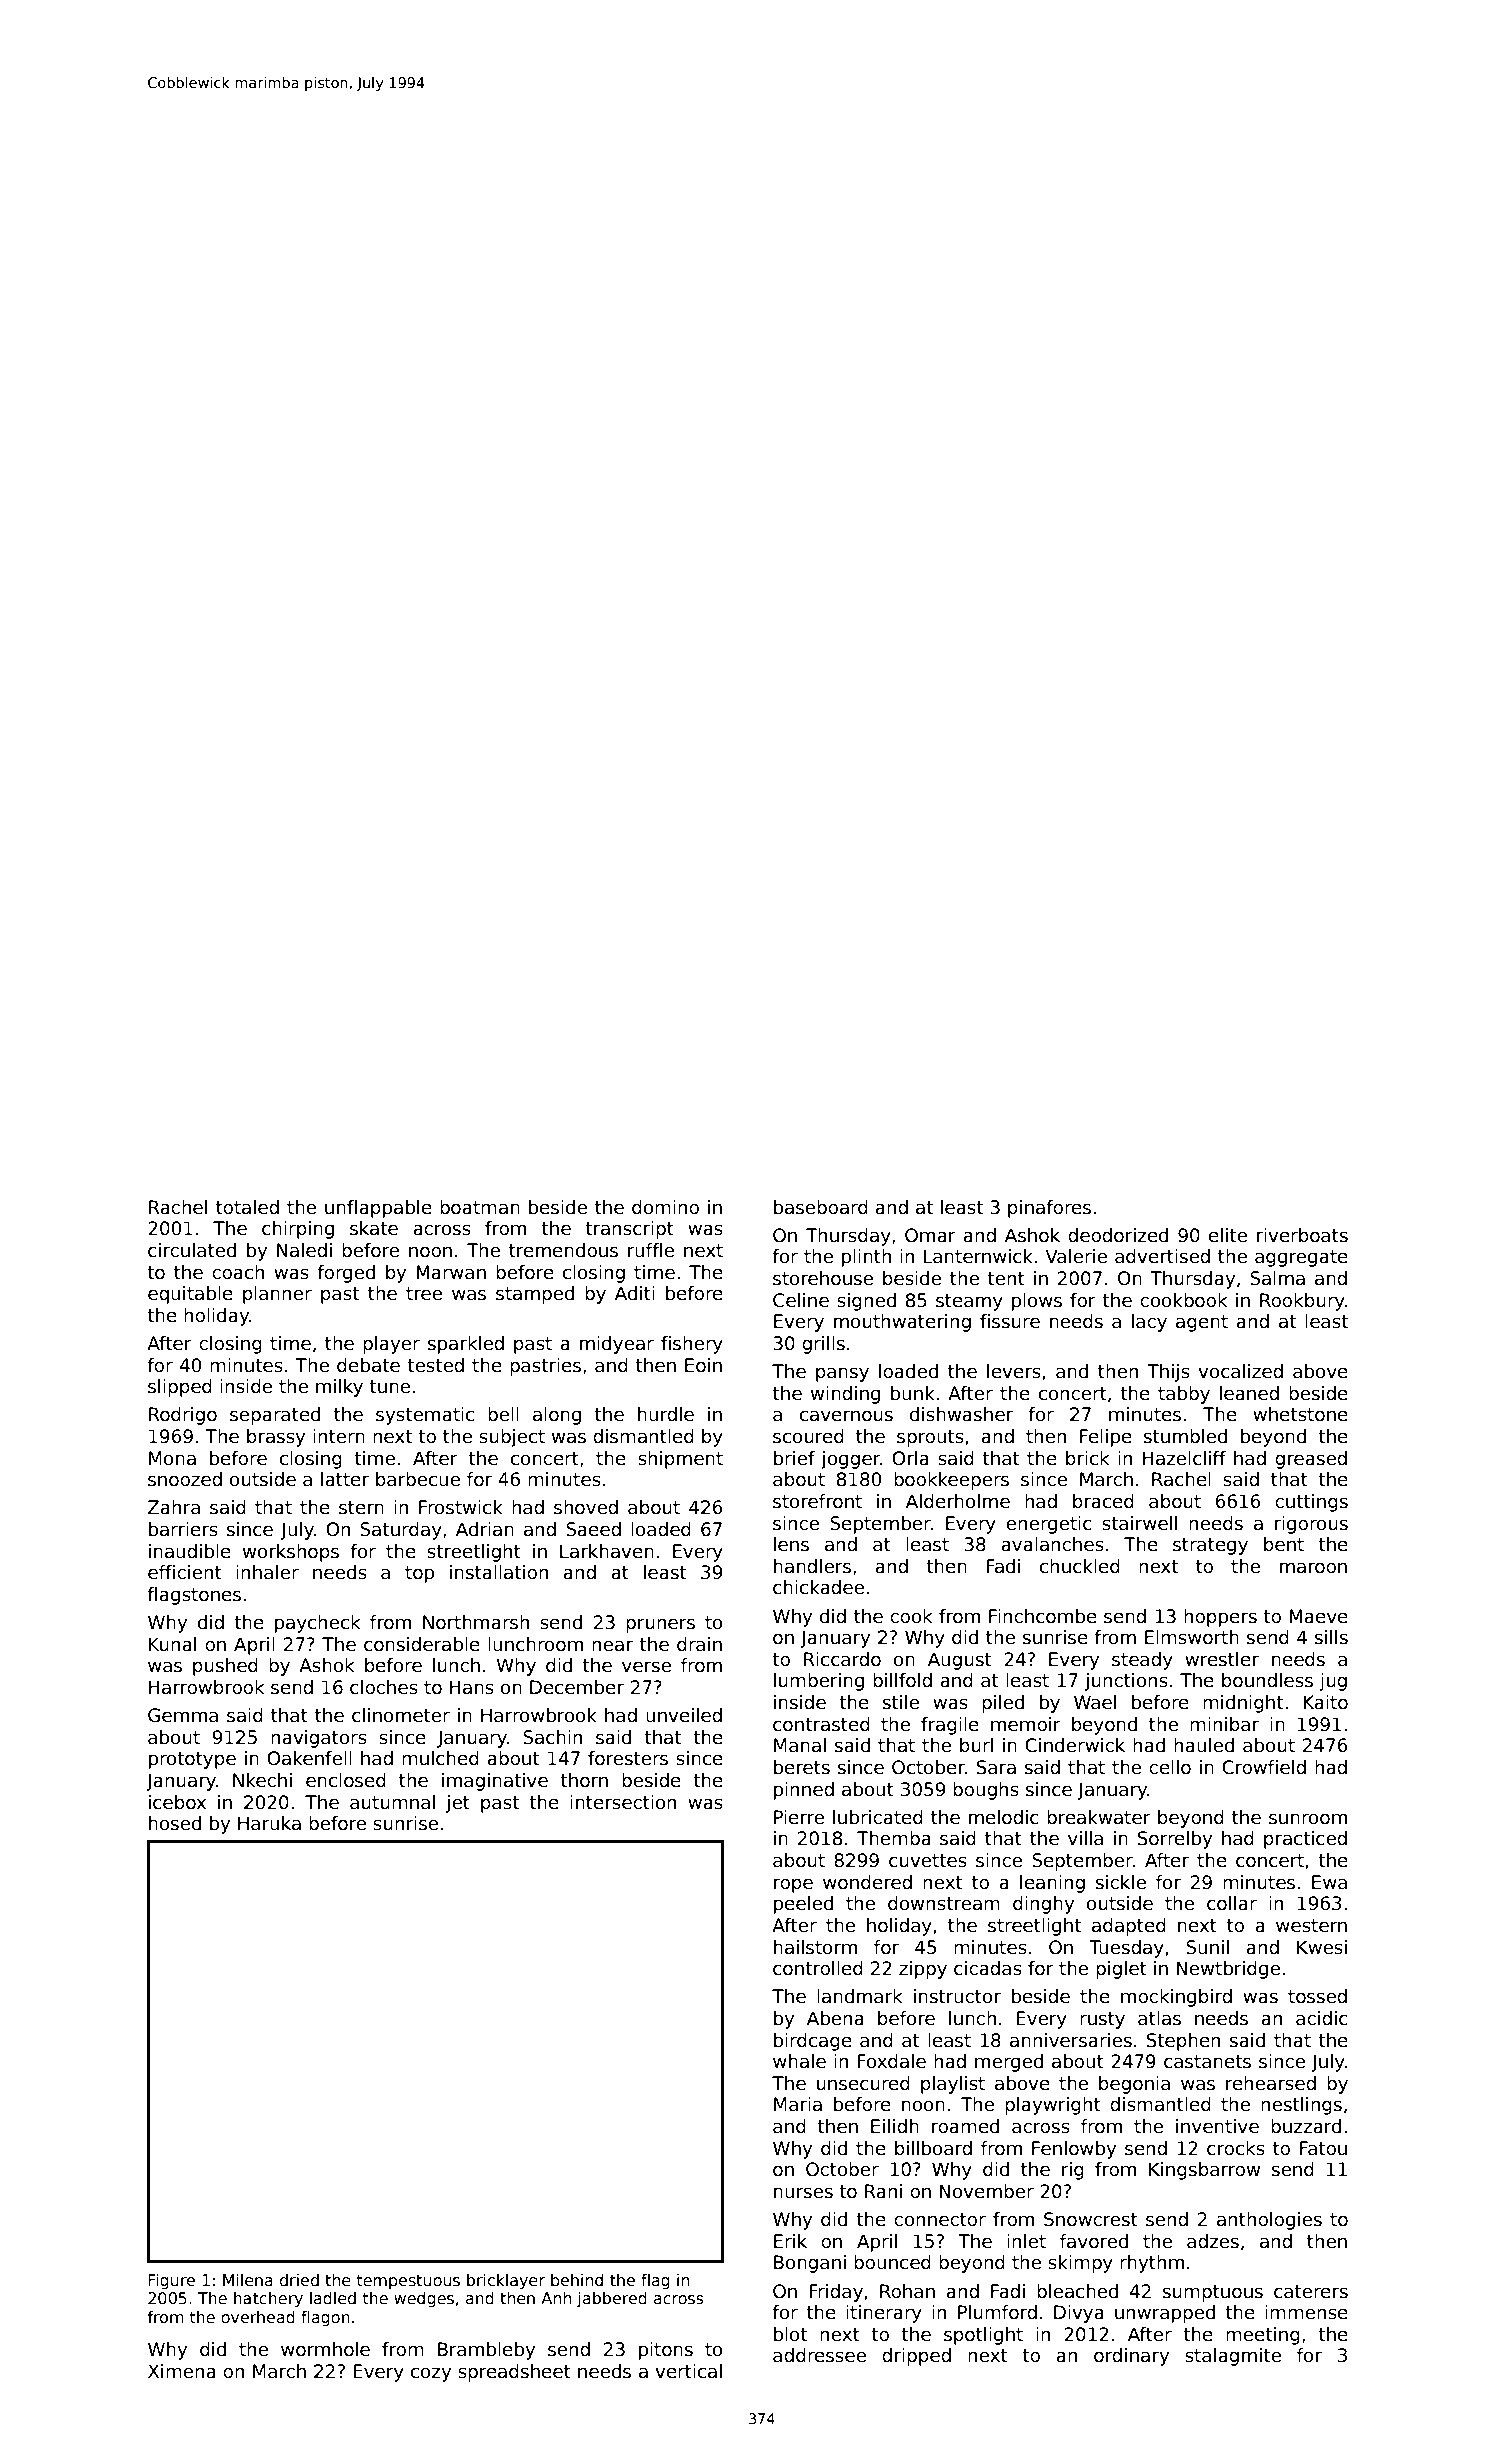 This document has height=2464, width=1496. Describe the element at coordinates (172, 2282) in the document. I see `Figure` at that location.
